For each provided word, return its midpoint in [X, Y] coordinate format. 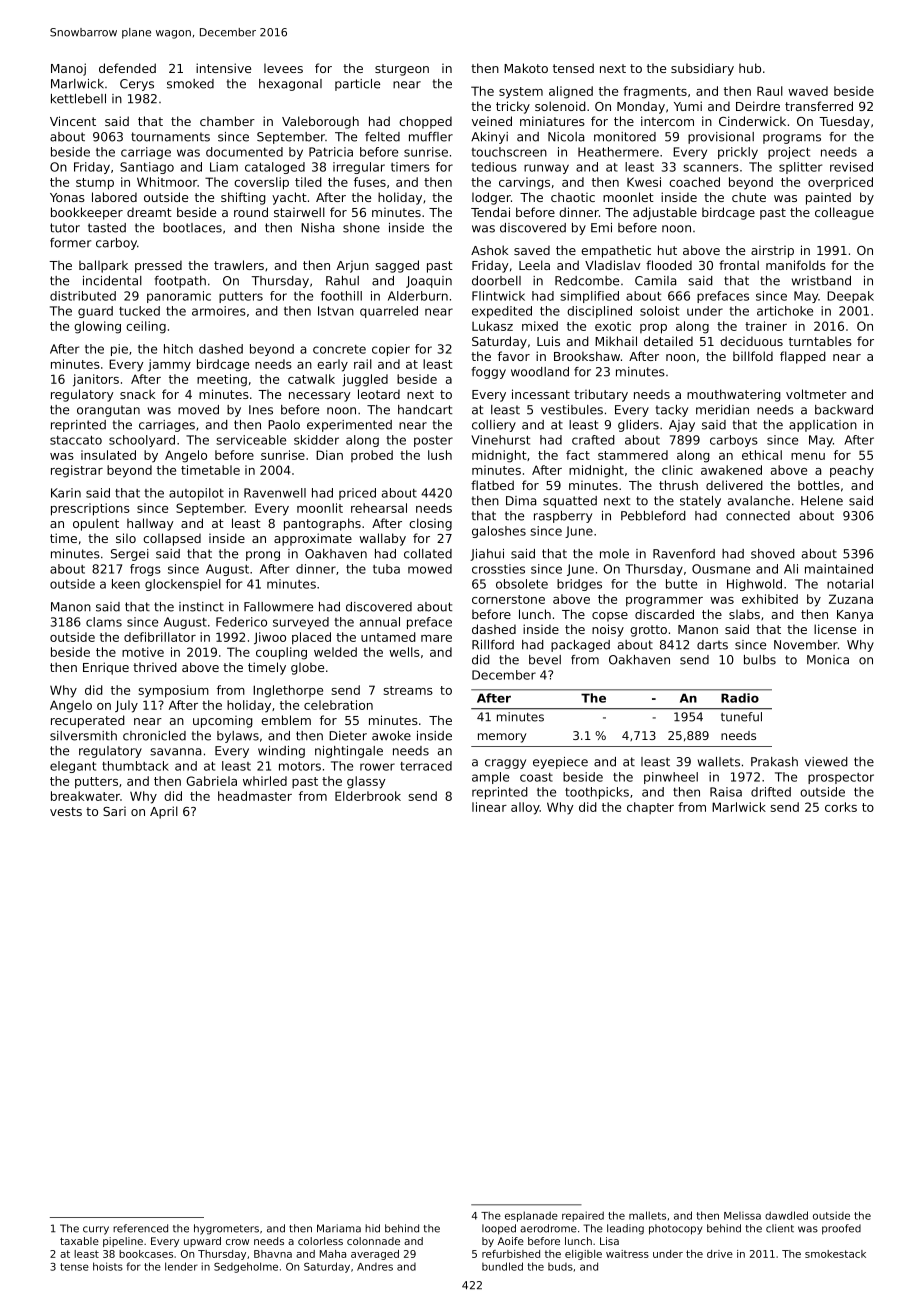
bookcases [146, 1254]
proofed [841, 1229]
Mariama [339, 1228]
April [164, 812]
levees [283, 68]
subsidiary [702, 69]
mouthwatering [734, 395]
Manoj [68, 69]
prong [263, 556]
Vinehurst [500, 440]
